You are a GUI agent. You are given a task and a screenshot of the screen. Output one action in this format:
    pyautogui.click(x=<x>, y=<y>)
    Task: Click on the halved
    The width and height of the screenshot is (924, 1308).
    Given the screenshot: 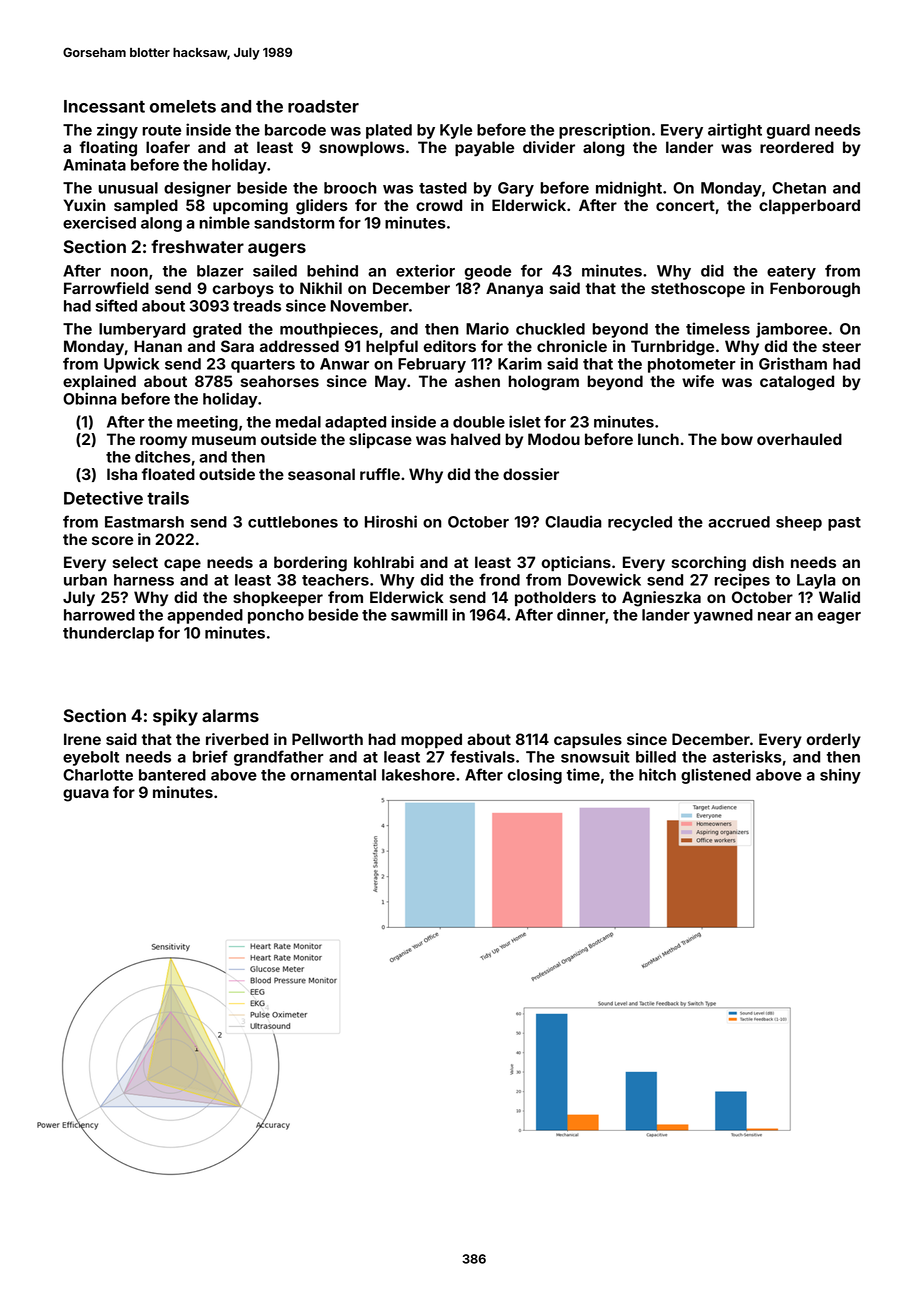 What is the action you would take?
    pyautogui.click(x=475, y=439)
